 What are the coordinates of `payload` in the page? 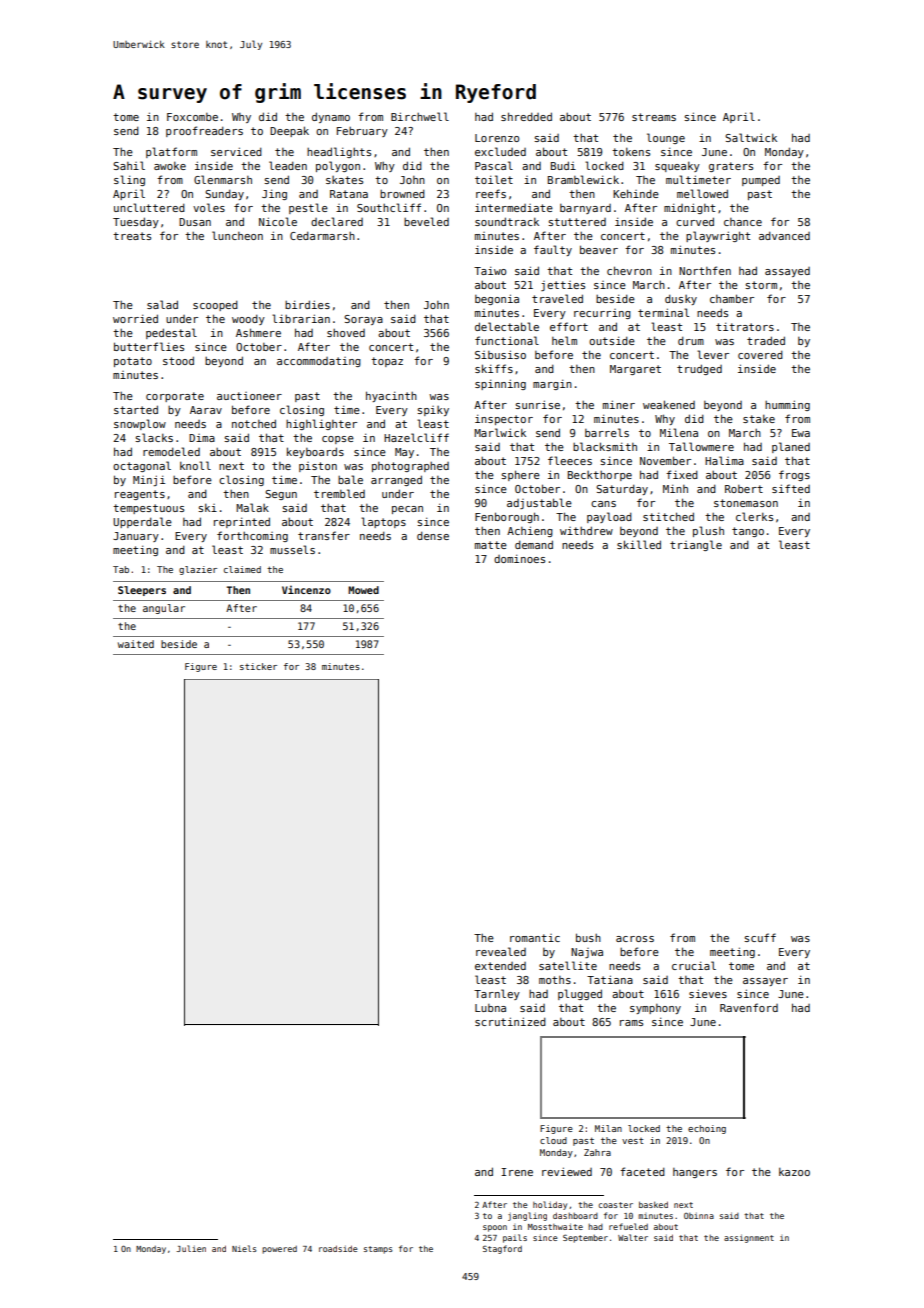 It's located at (609, 517).
